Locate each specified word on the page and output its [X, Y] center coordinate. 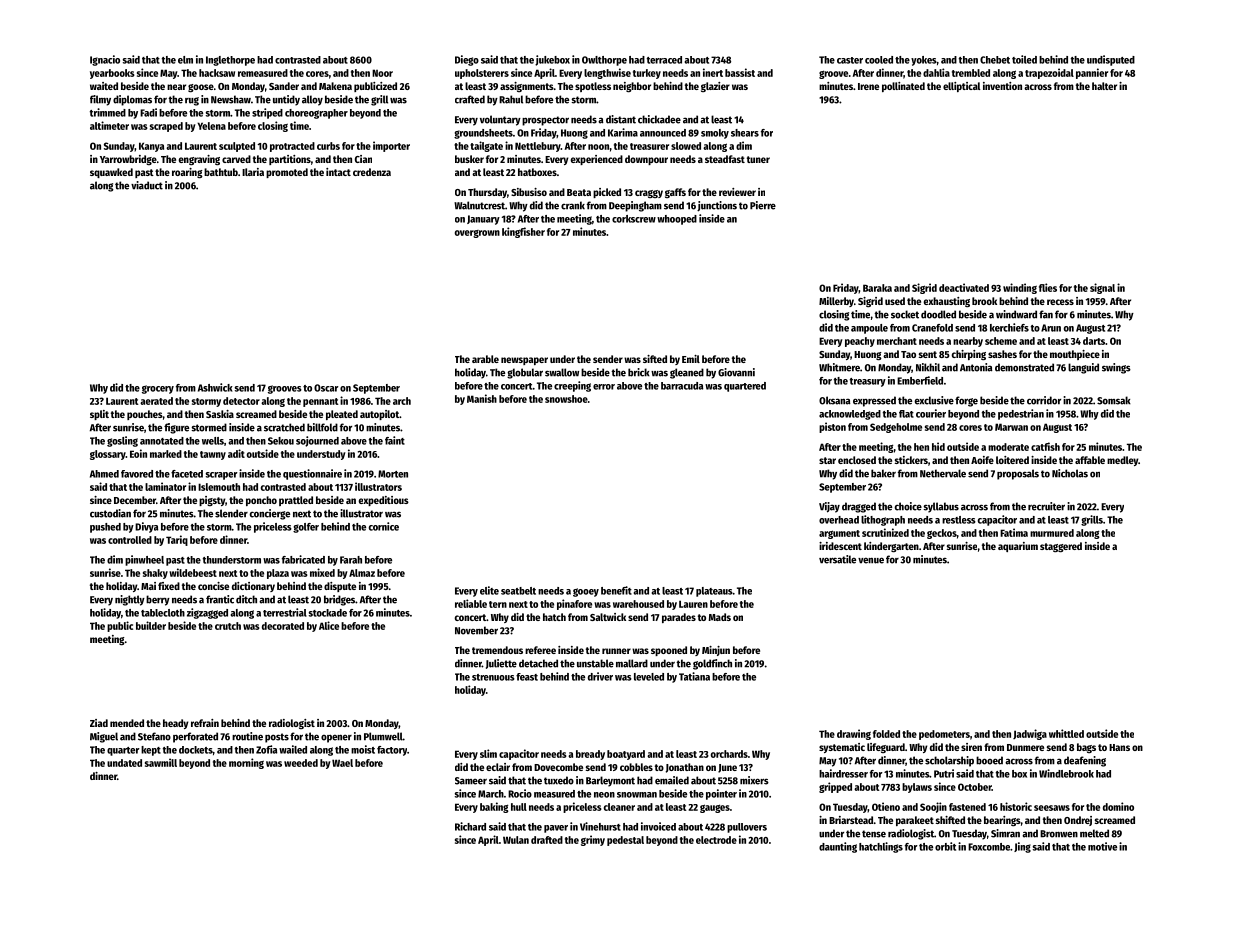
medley [1122, 461]
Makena [335, 86]
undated [124, 763]
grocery [158, 389]
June [727, 768]
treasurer [649, 146]
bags [1086, 748]
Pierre [763, 205]
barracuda [682, 386]
